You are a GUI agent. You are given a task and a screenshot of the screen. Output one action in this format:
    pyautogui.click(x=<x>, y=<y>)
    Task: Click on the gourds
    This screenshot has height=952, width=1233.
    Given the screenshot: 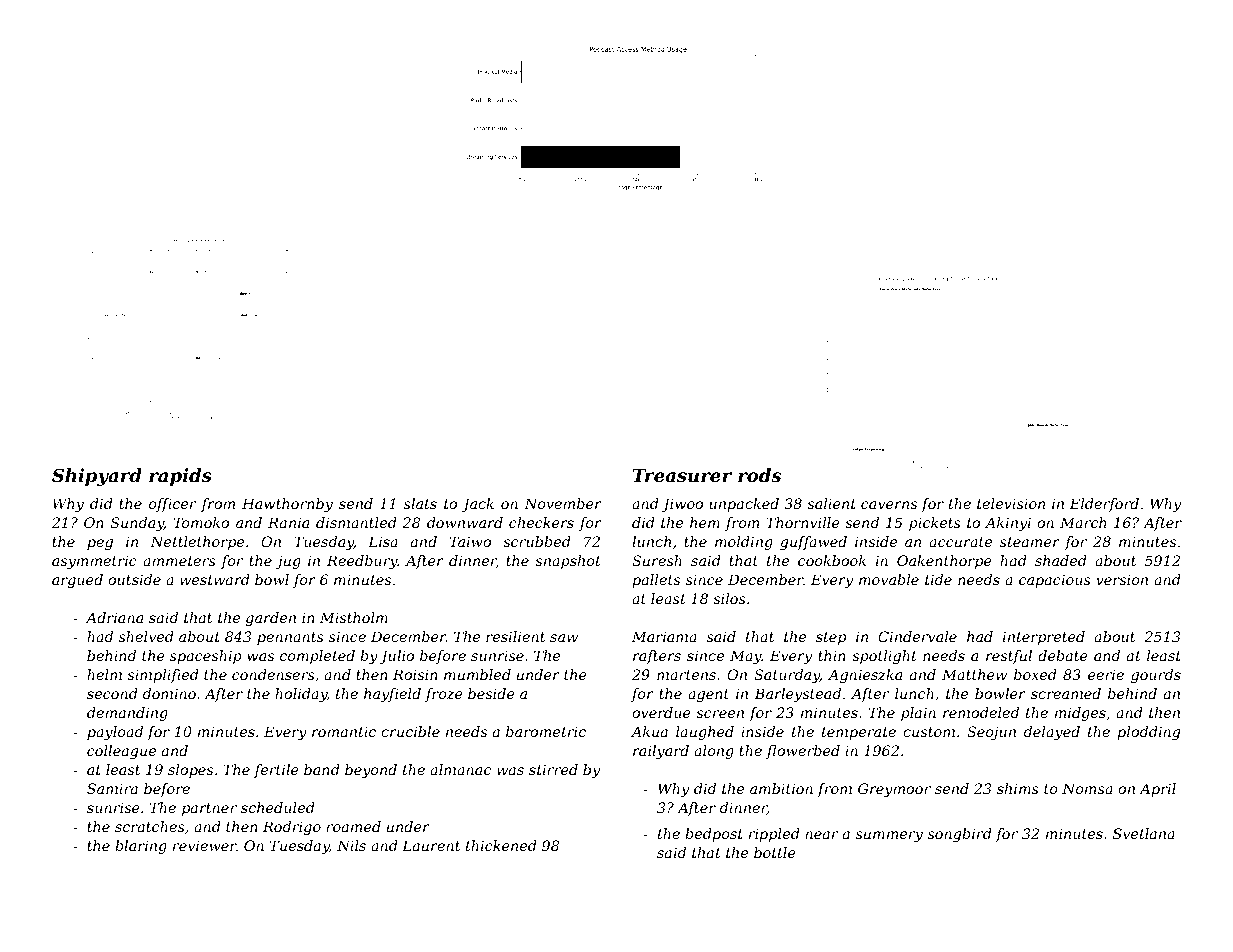 What is the action you would take?
    pyautogui.click(x=1156, y=676)
